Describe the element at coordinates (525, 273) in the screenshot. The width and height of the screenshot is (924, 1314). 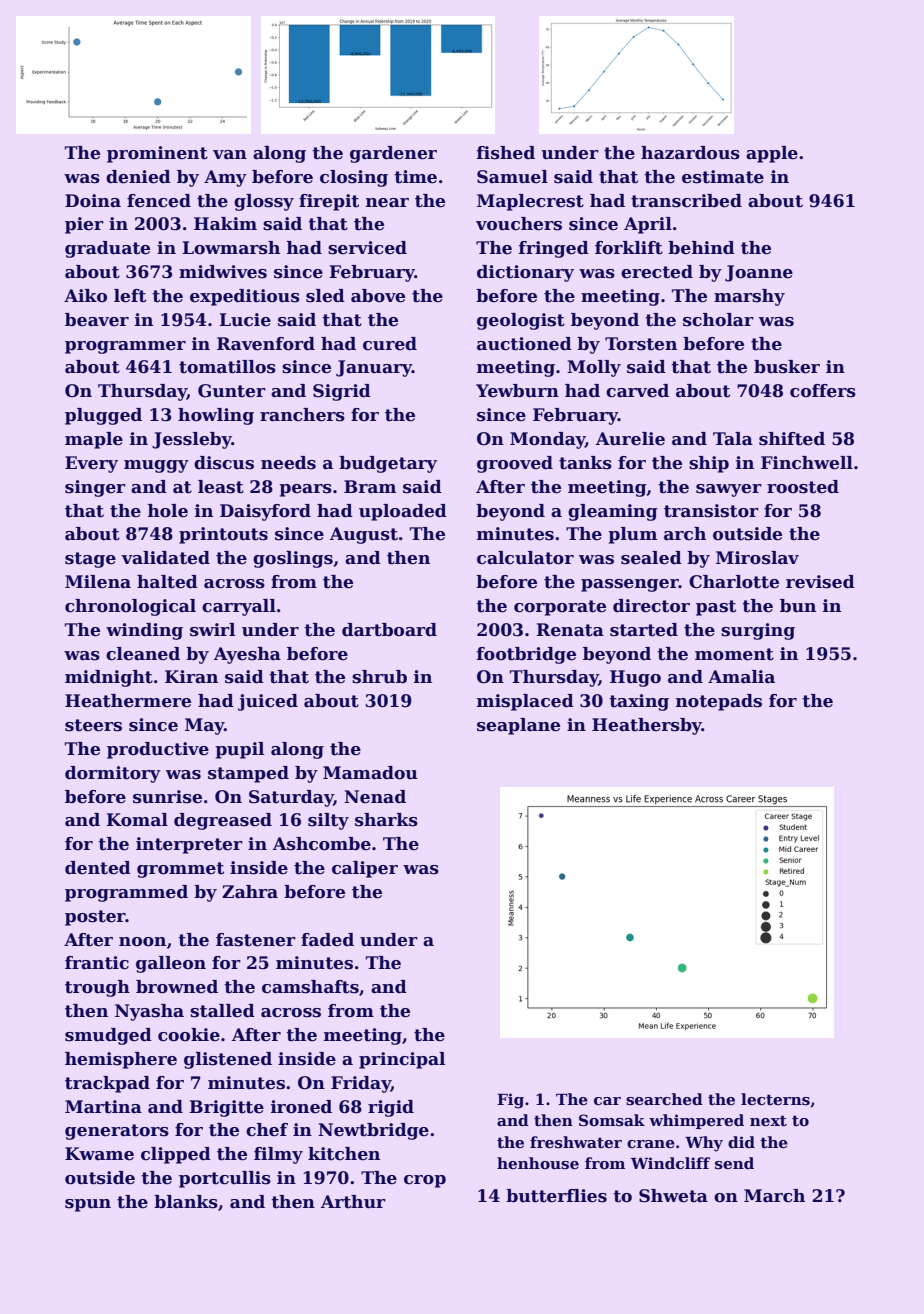
I see `dictionary` at that location.
